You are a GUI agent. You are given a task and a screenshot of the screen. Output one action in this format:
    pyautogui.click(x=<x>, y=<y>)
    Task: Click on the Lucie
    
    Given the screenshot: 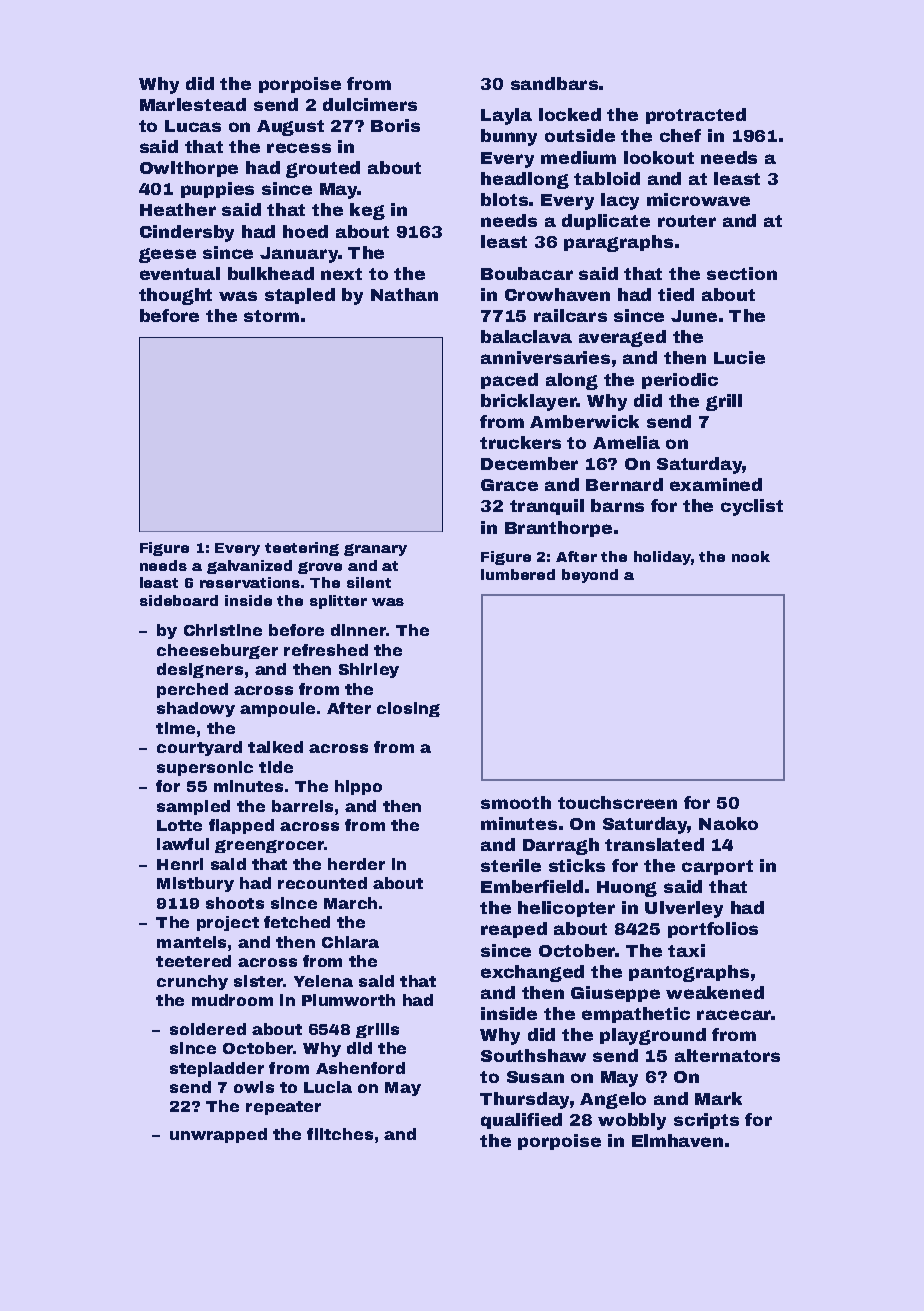 What is the action you would take?
    pyautogui.click(x=739, y=357)
